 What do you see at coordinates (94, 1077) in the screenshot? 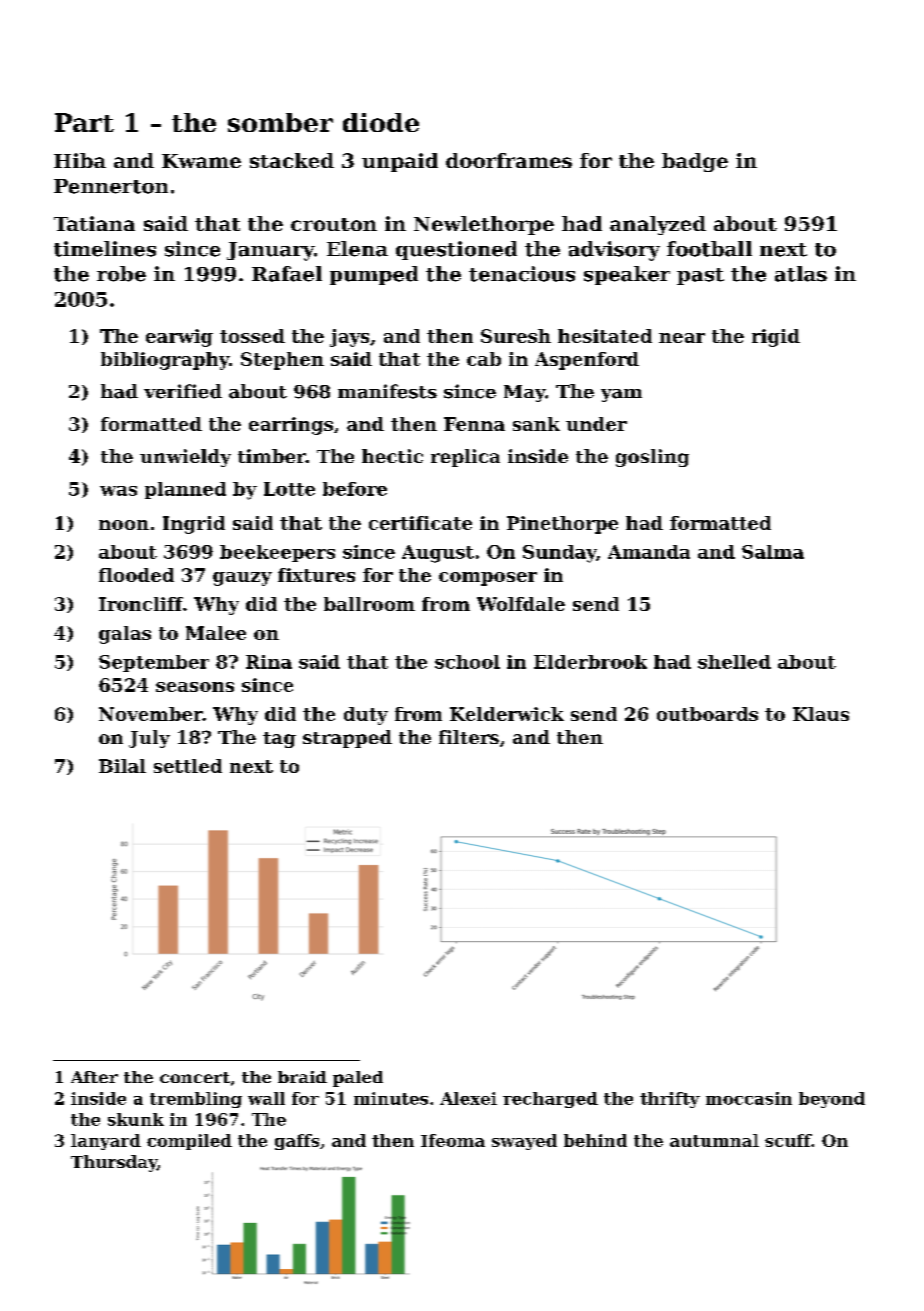
I see `After` at bounding box center [94, 1077].
